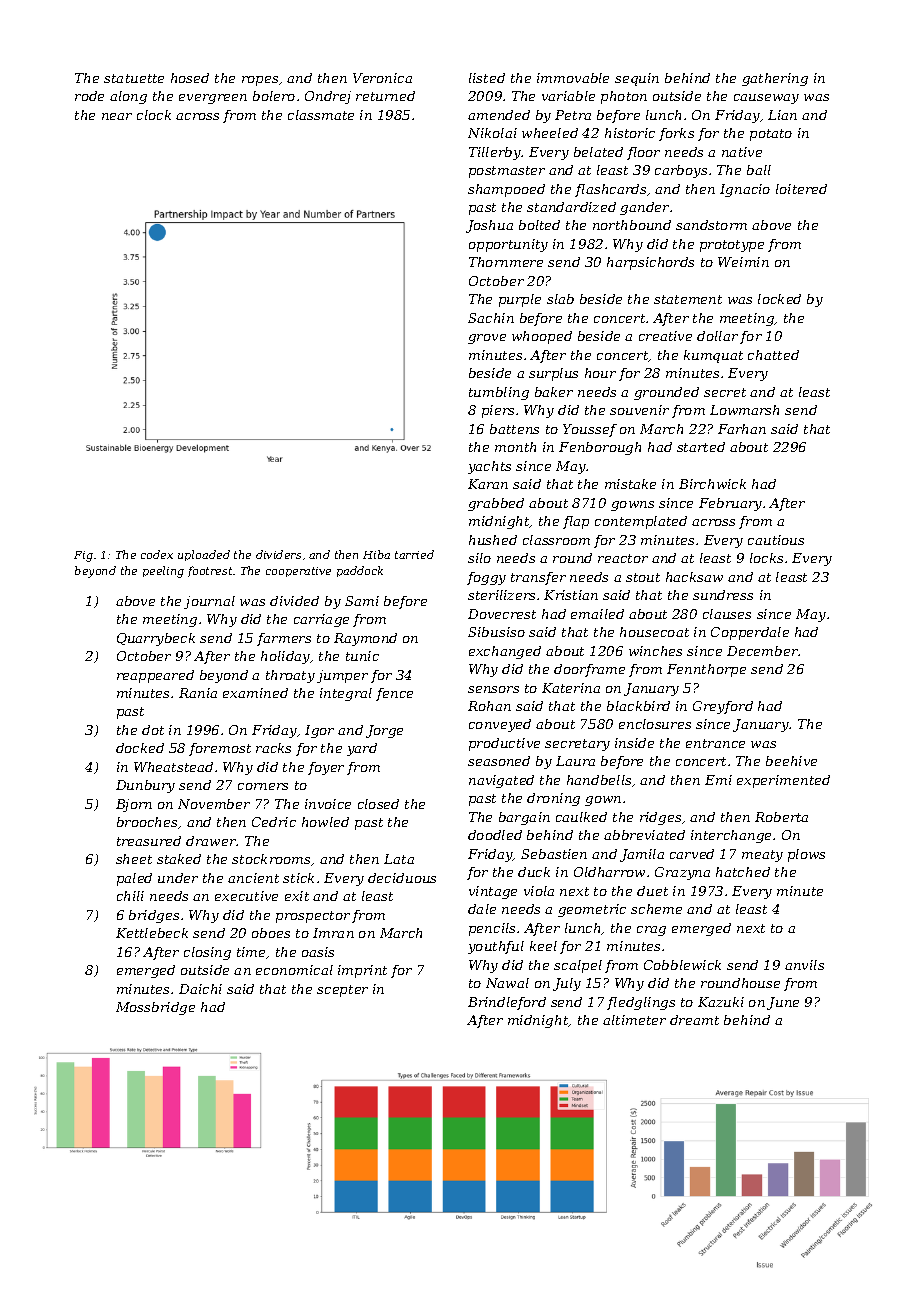 The image size is (908, 1316). What do you see at coordinates (117, 116) in the page?
I see `near` at bounding box center [117, 116].
